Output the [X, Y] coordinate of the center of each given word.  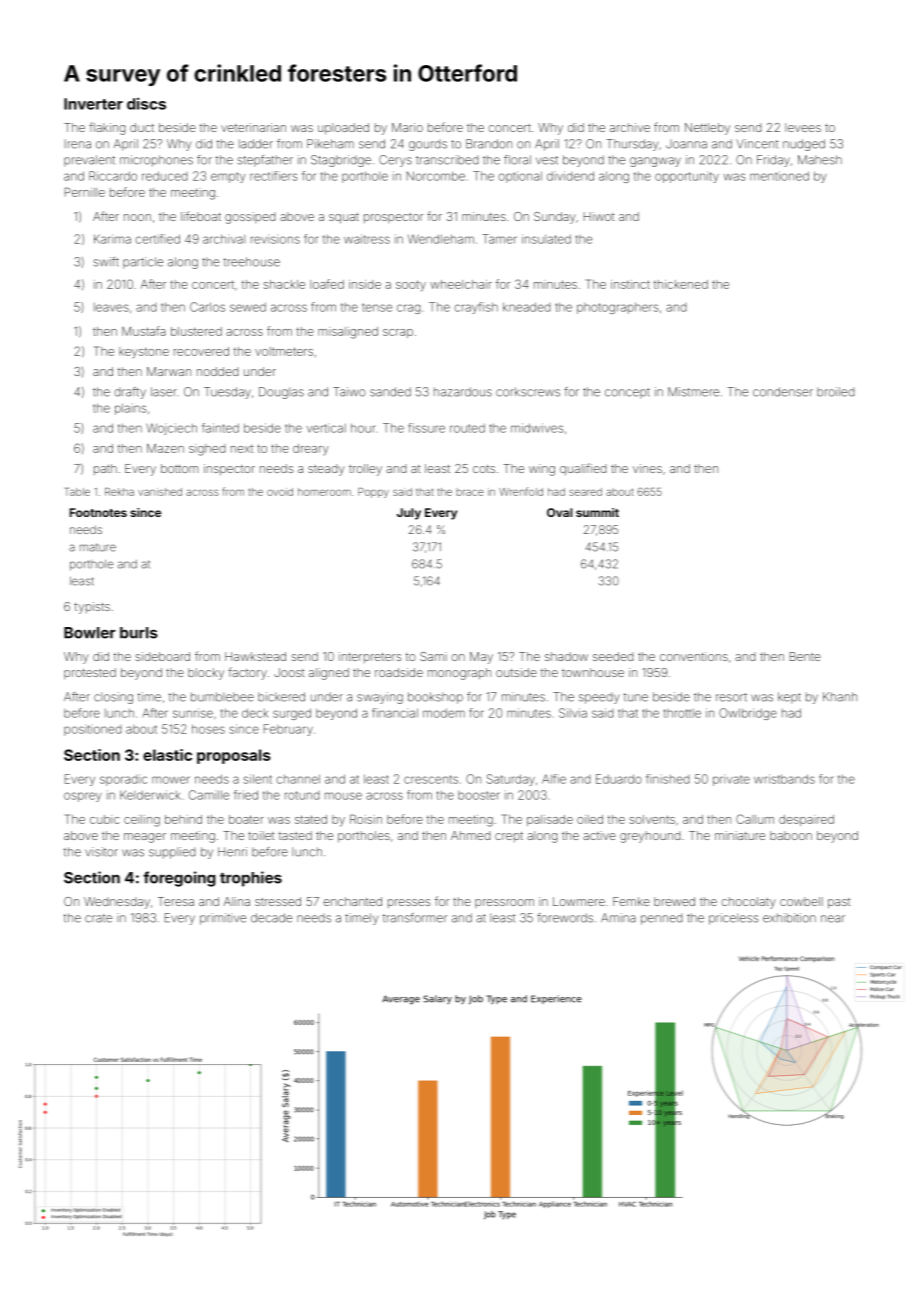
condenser [783, 392]
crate [98, 918]
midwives [537, 428]
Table [77, 492]
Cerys [395, 161]
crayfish [476, 308]
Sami [433, 656]
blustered [196, 331]
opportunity [687, 177]
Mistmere [693, 392]
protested [90, 673]
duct [142, 127]
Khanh [840, 697]
